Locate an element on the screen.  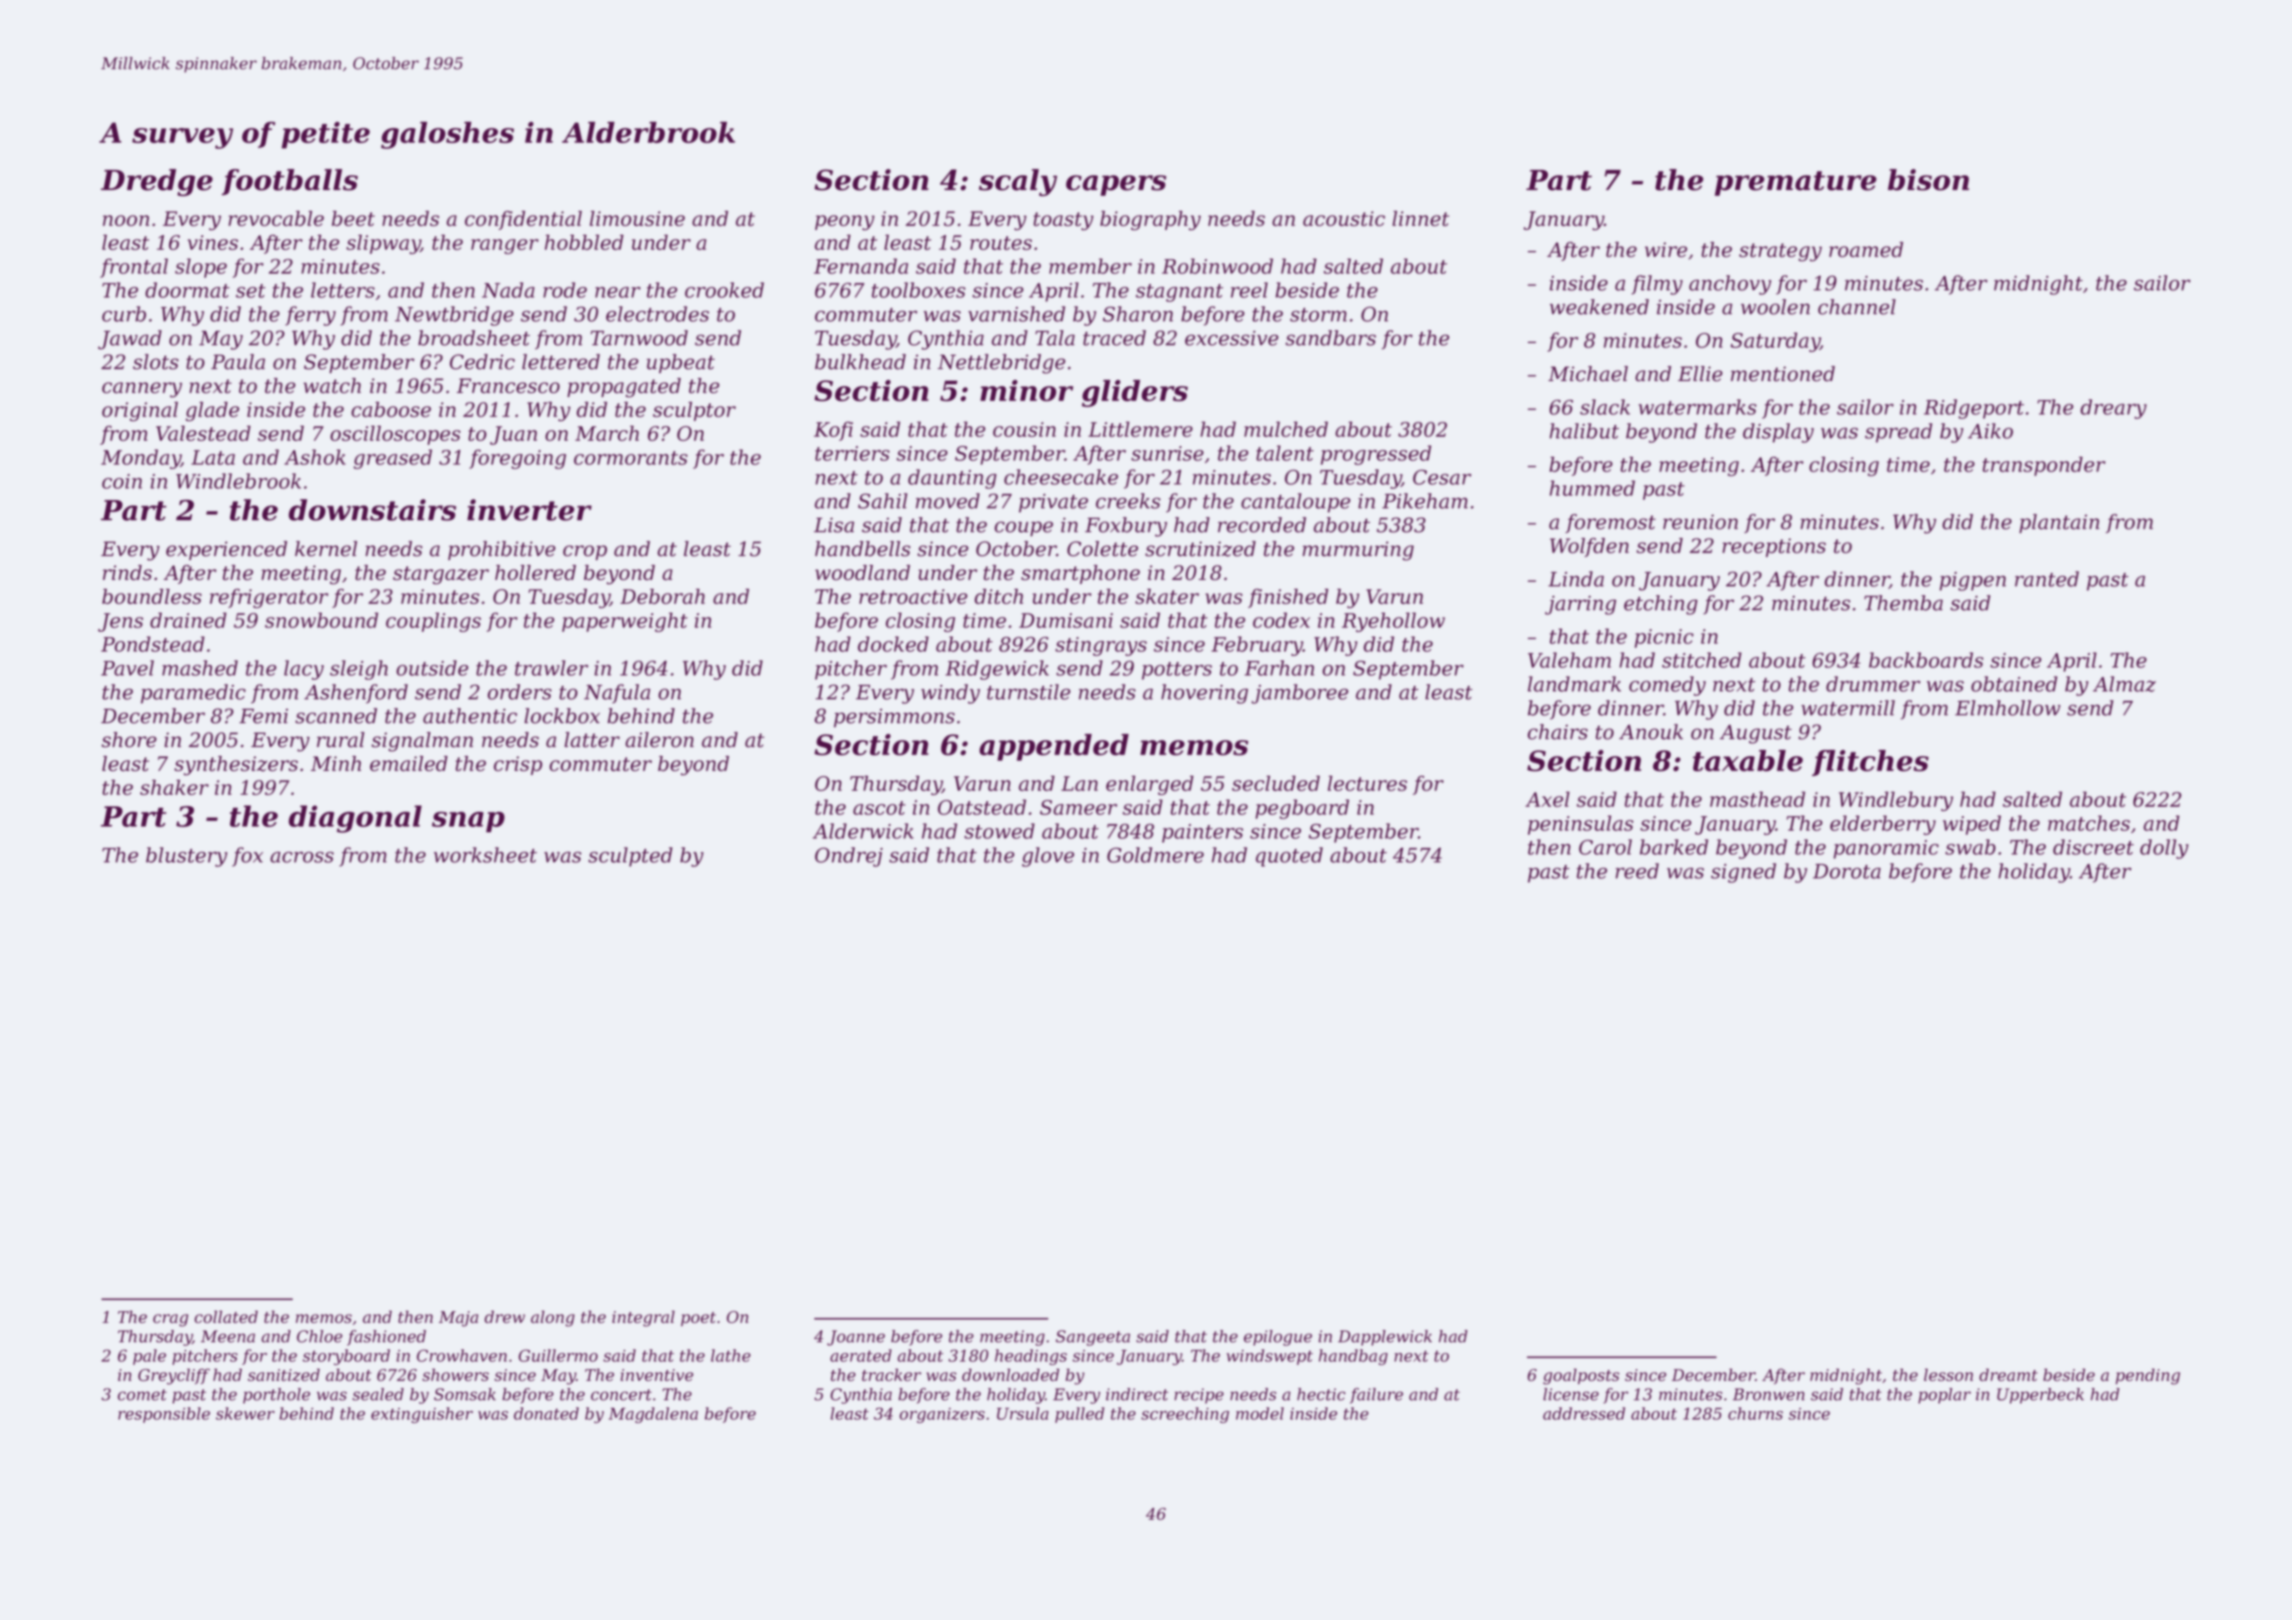
dreary is located at coordinates (2113, 409).
